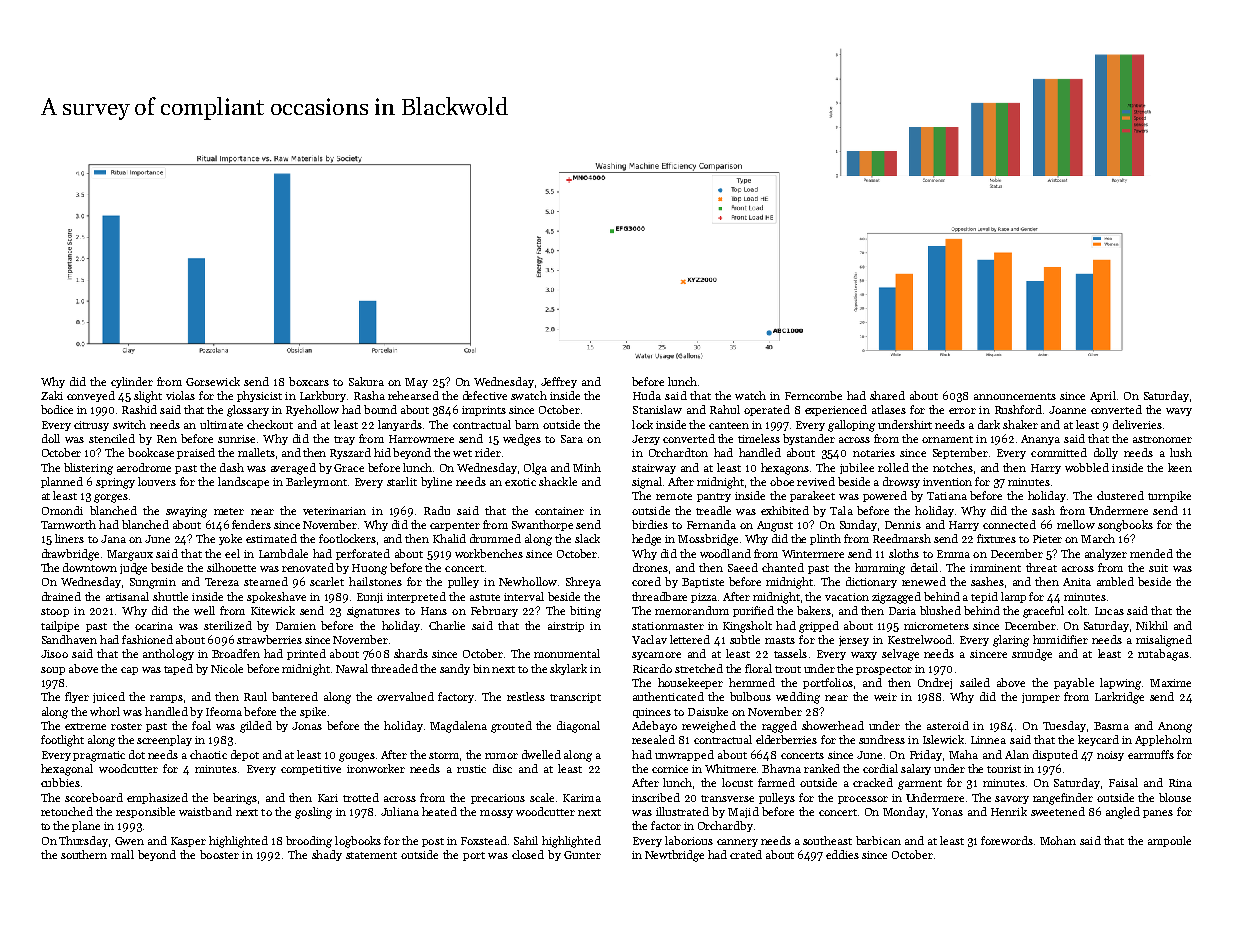 This image has height=952, width=1233. What do you see at coordinates (327, 581) in the image?
I see `scarlet` at bounding box center [327, 581].
